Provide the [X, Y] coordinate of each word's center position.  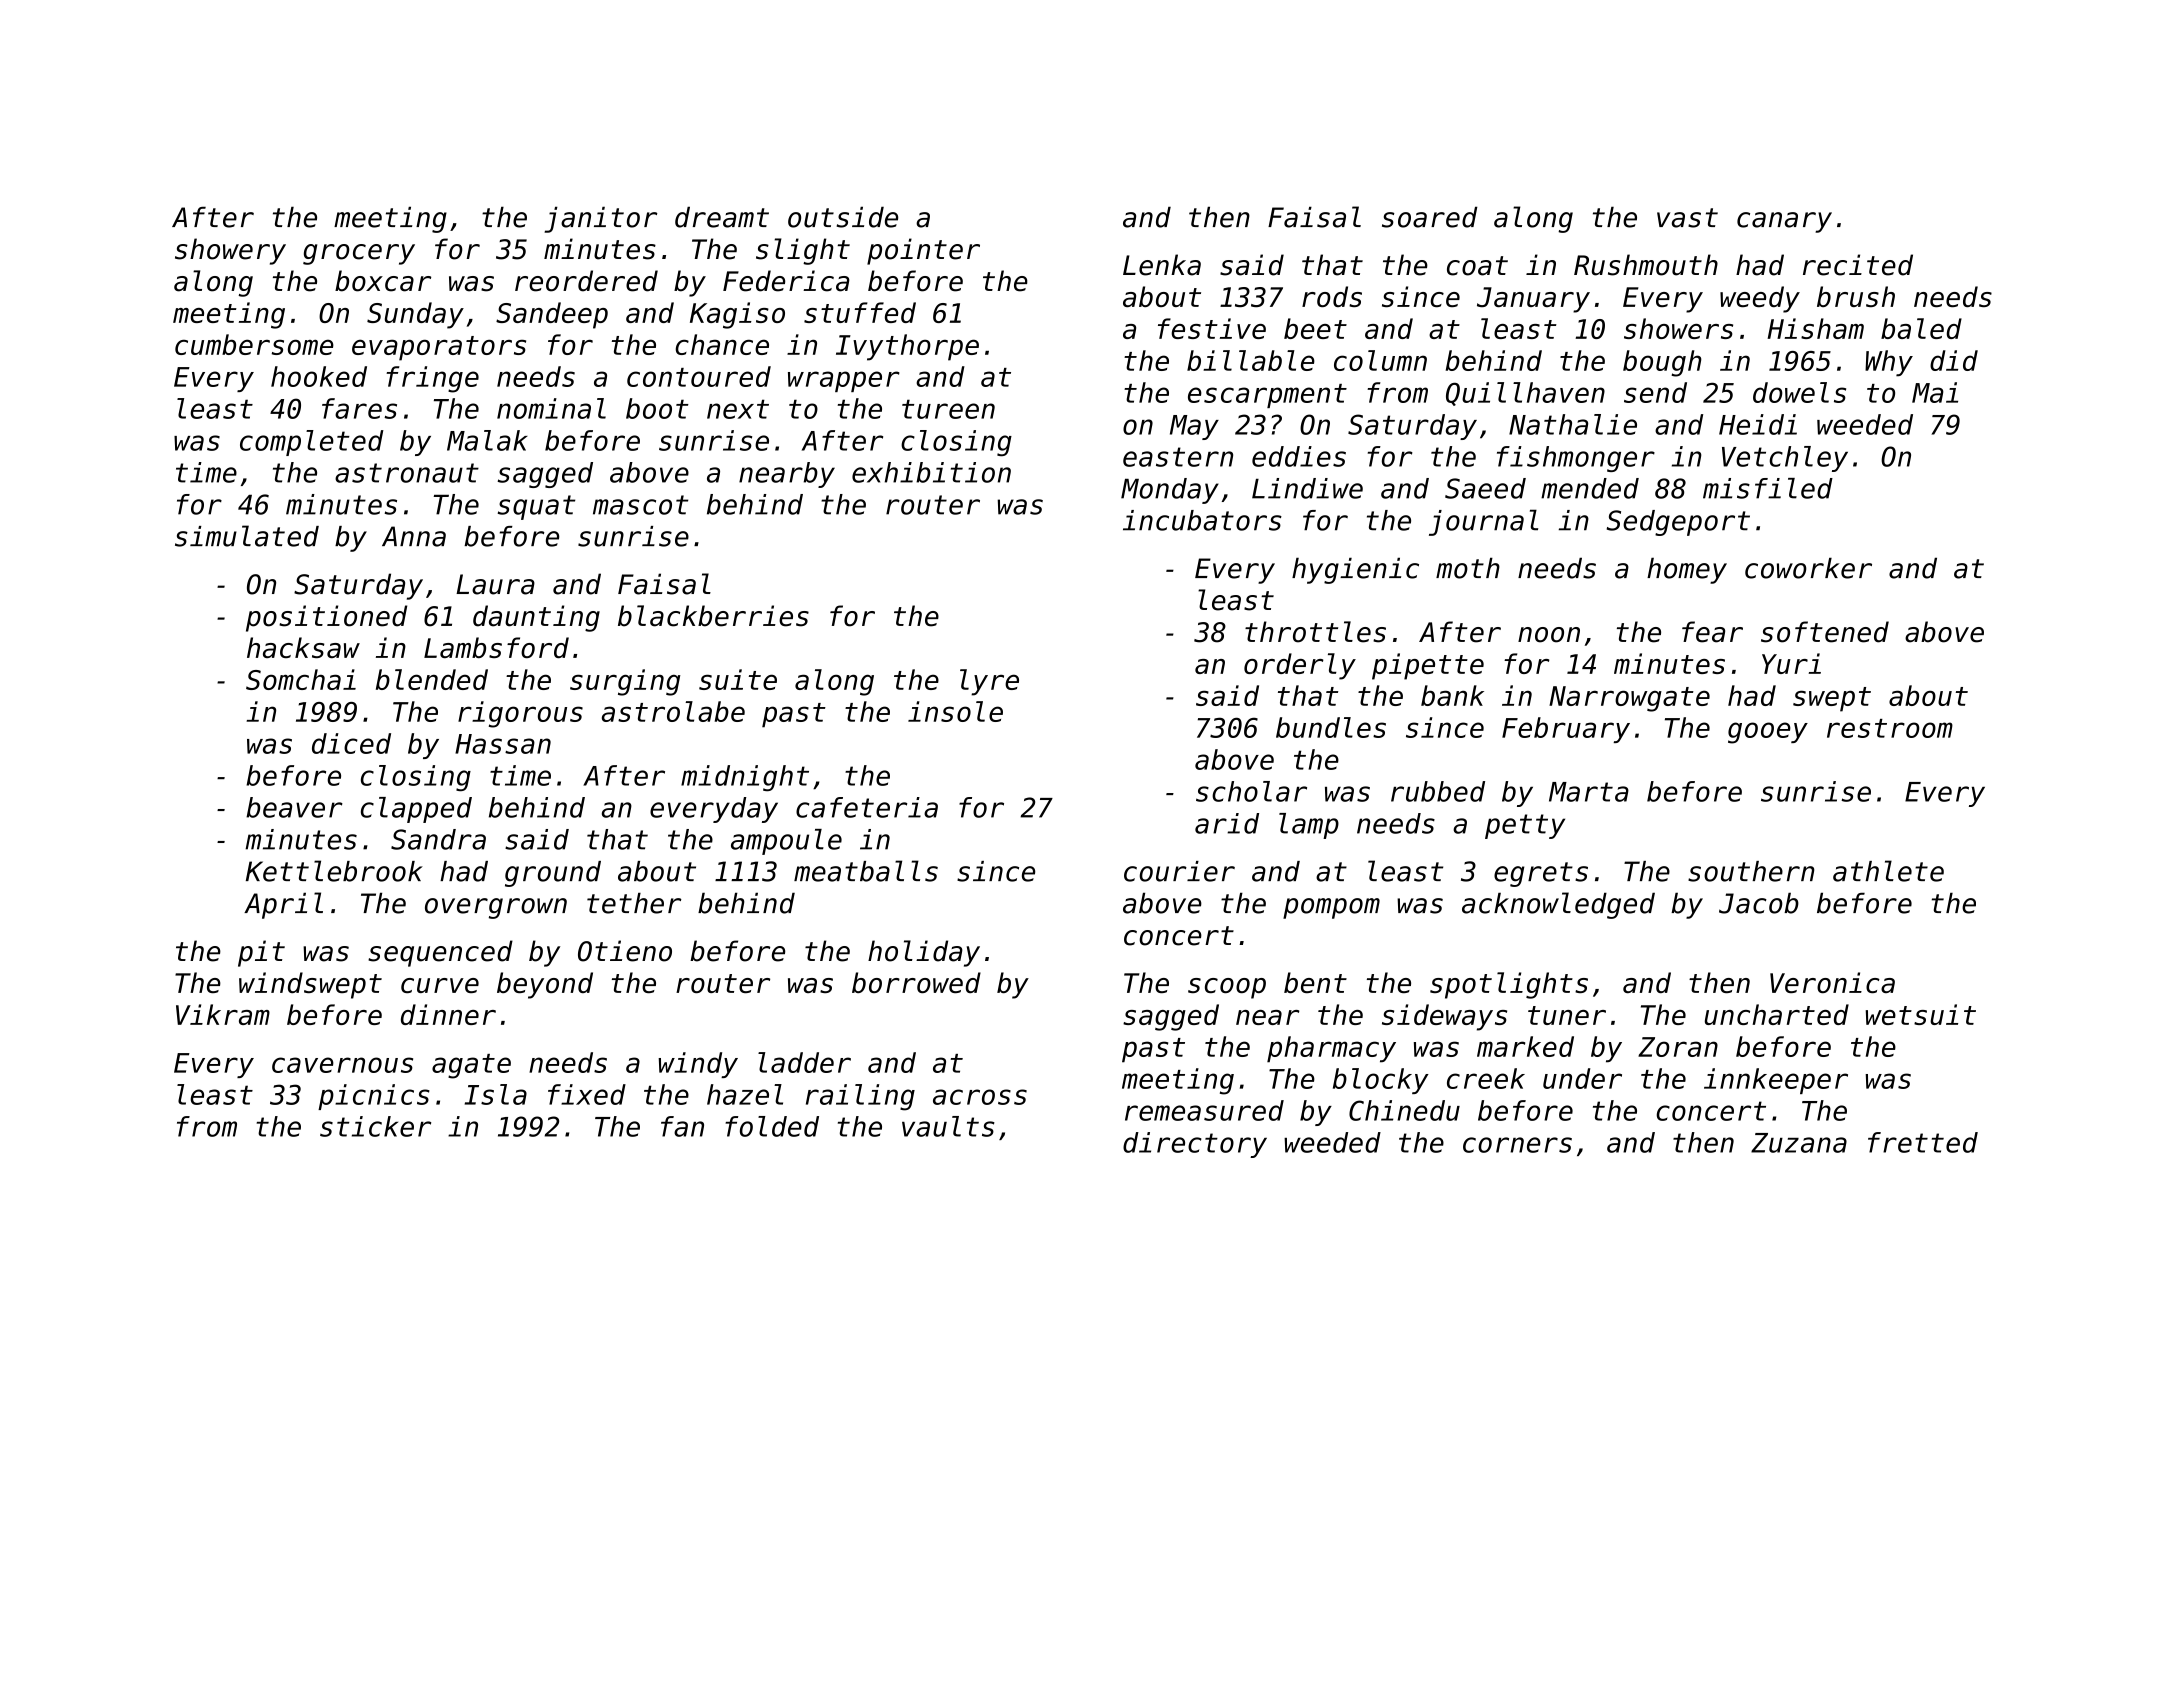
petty [1525, 826]
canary [1784, 222]
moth [1468, 568]
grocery [359, 254]
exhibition [931, 472]
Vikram [223, 1014]
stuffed [860, 312]
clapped [416, 810]
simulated [247, 536]
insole [955, 711]
